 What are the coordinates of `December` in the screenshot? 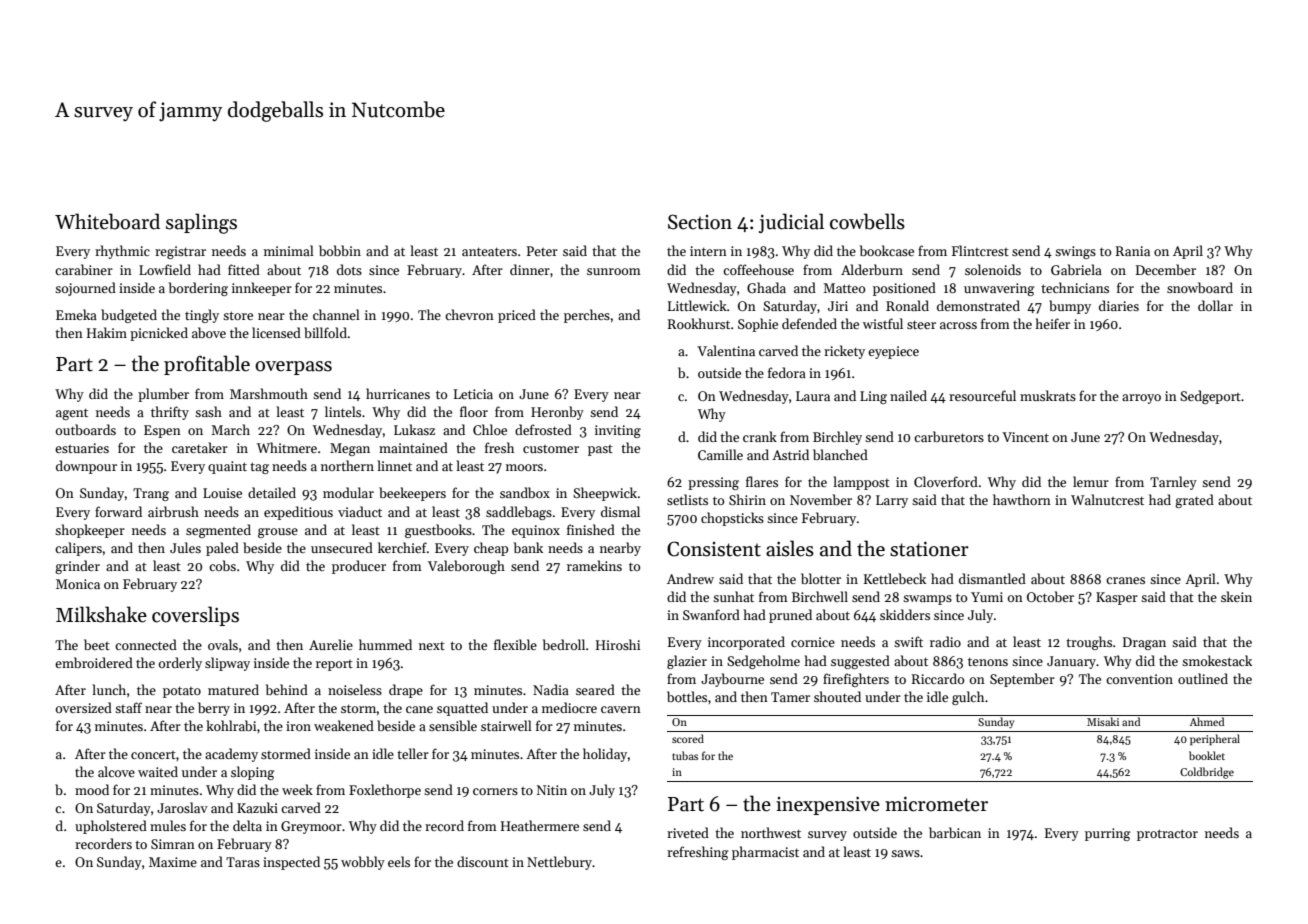 It's located at (1166, 269).
